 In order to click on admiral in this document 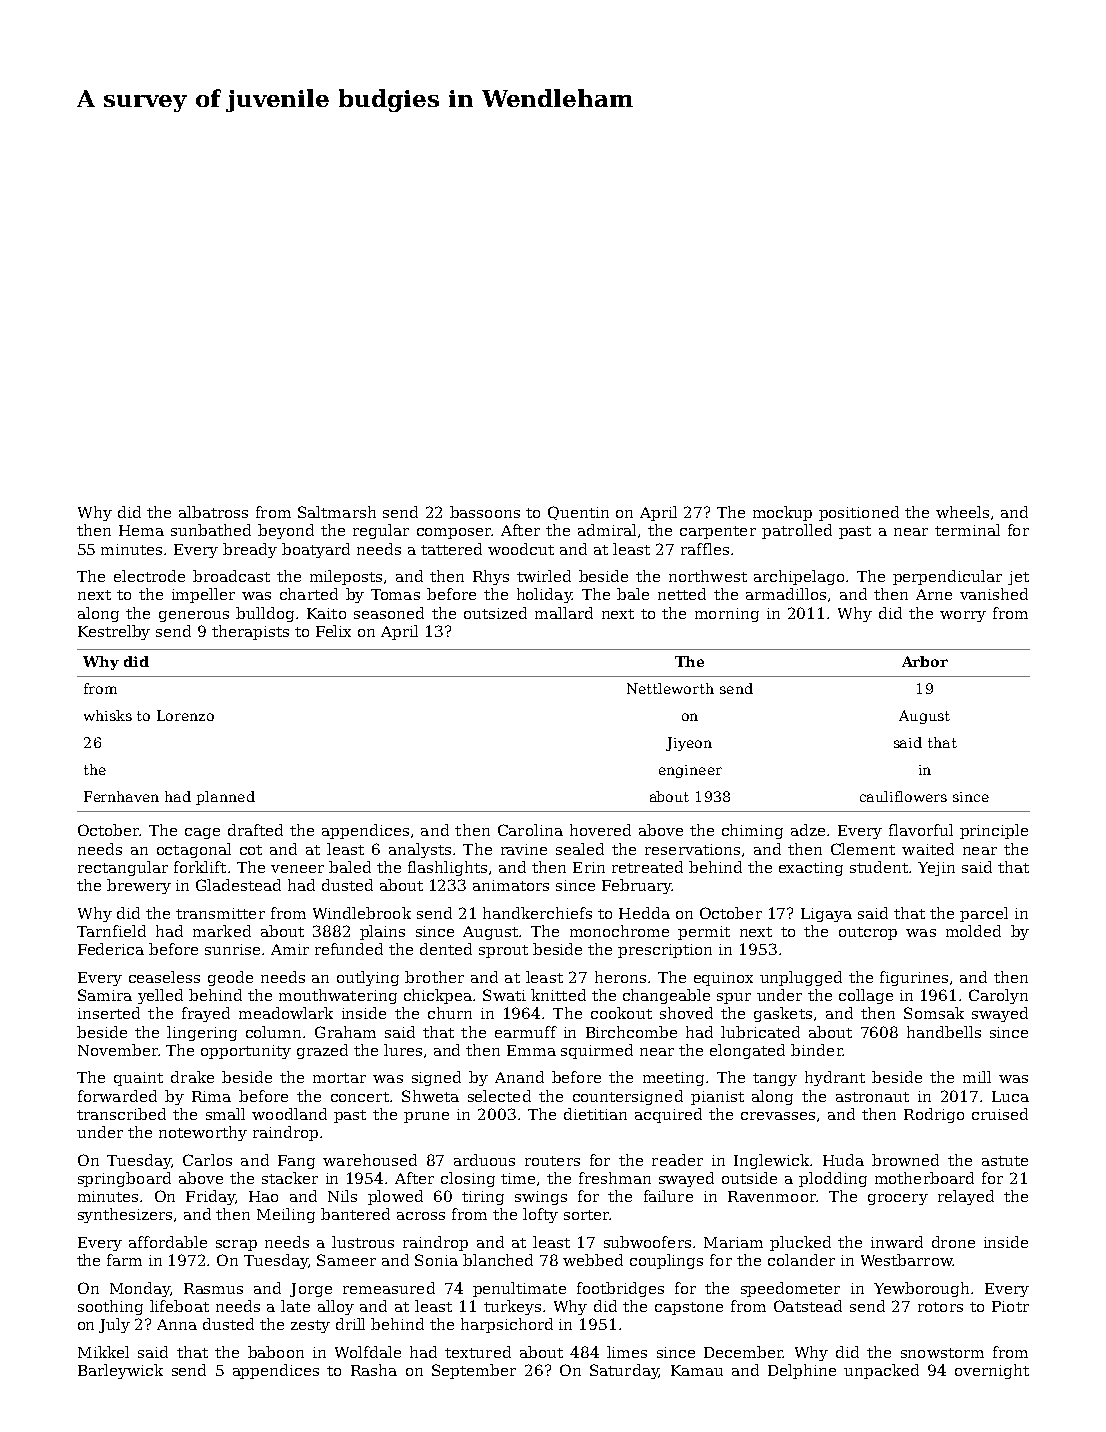, I will do `click(607, 530)`.
